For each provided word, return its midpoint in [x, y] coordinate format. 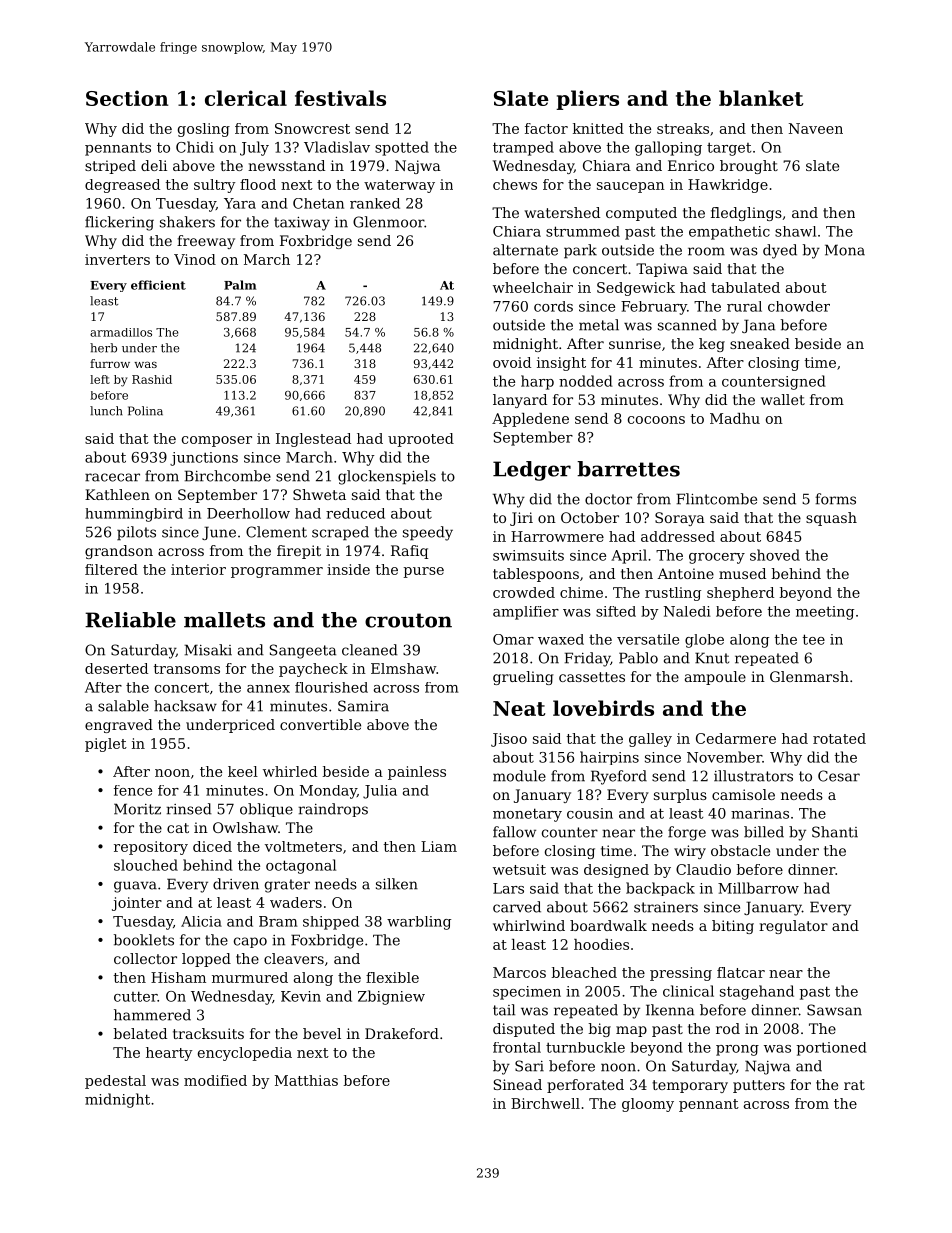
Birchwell [545, 1103]
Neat [519, 708]
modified [215, 1080]
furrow [110, 363]
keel [243, 771]
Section [127, 98]
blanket [761, 98]
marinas [760, 813]
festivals [340, 98]
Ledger [532, 471]
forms [835, 499]
